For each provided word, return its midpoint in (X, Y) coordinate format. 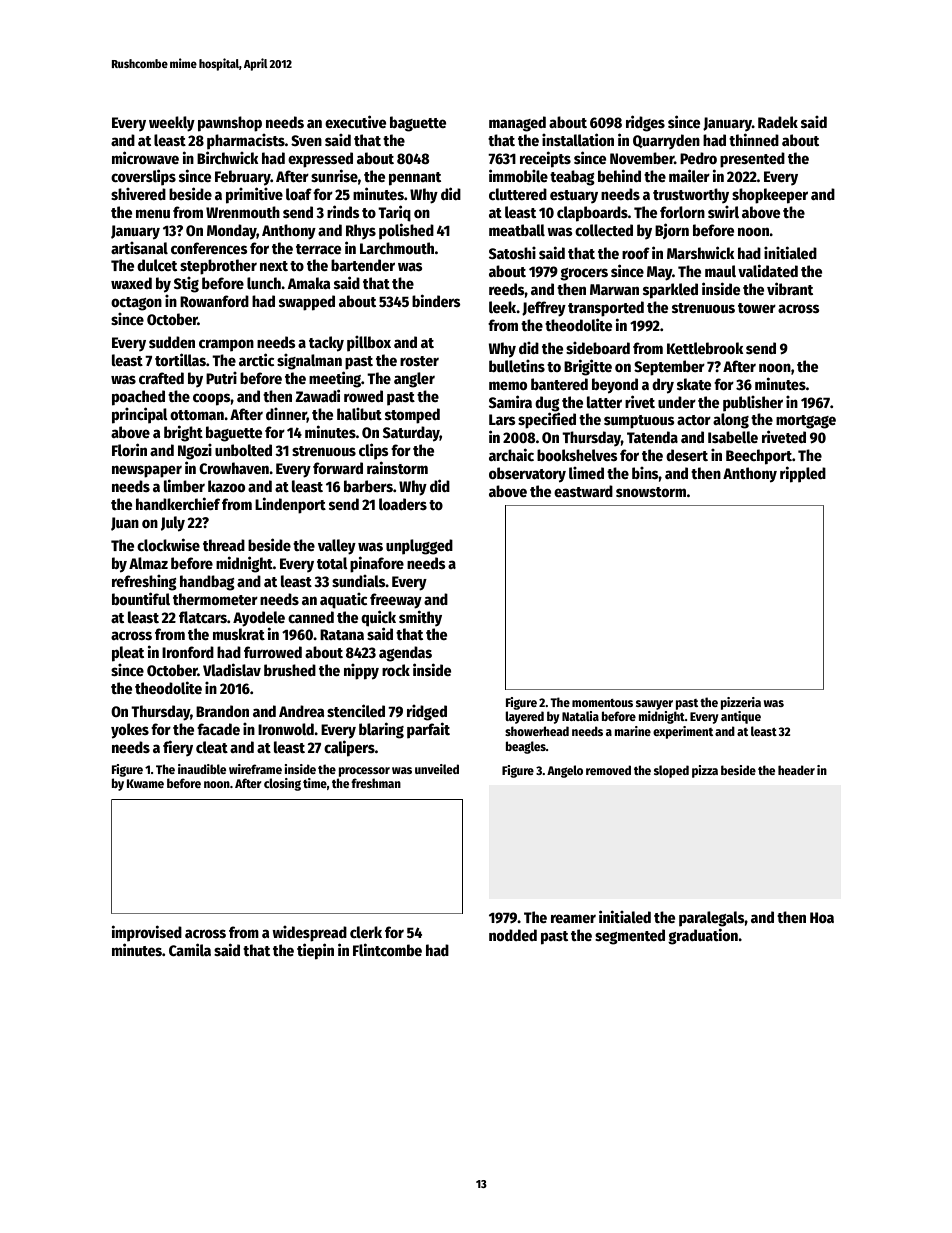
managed (517, 124)
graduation (703, 936)
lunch (264, 283)
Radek (778, 122)
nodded (513, 935)
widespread (309, 934)
